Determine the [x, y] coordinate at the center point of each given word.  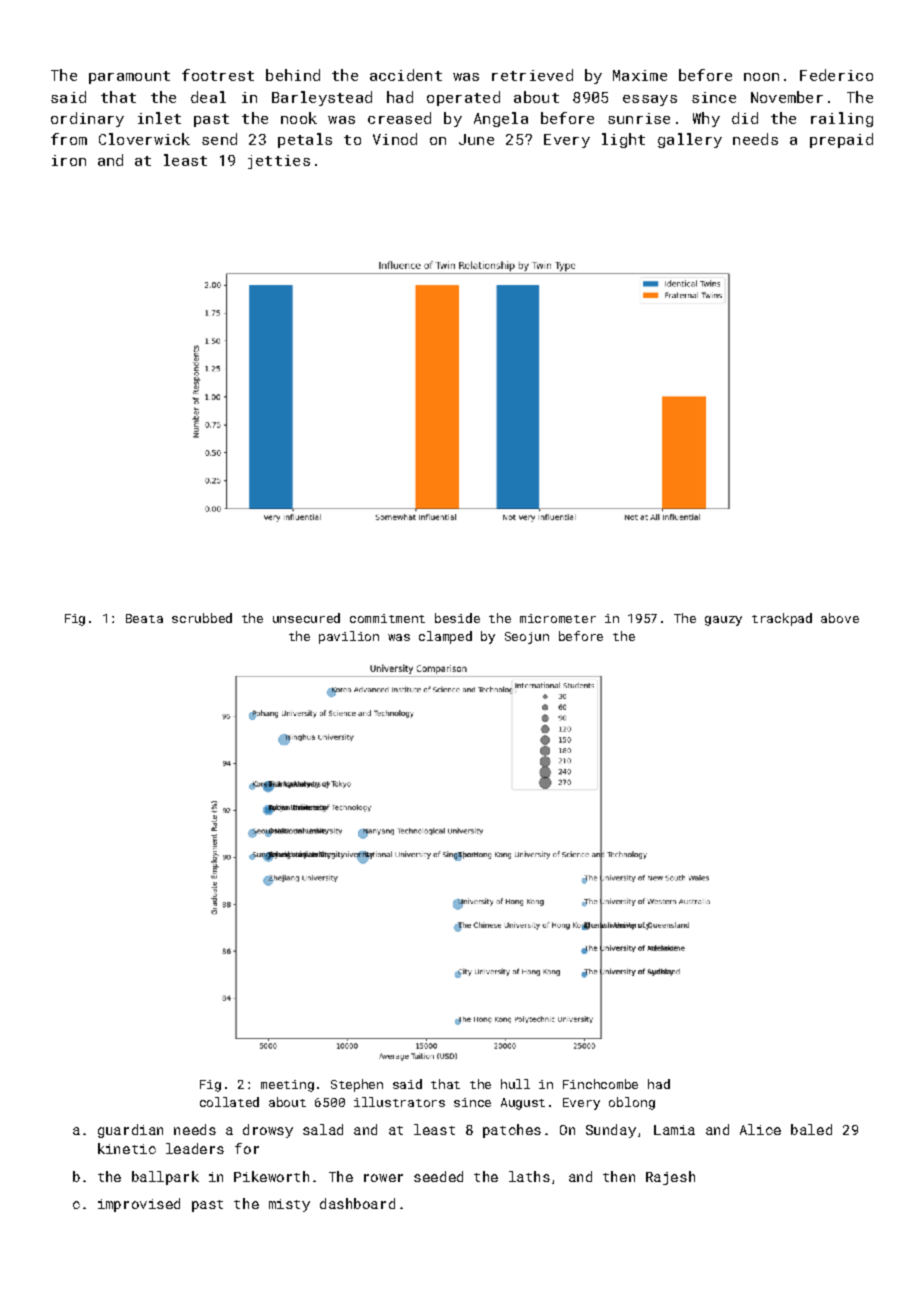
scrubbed [202, 618]
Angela [501, 119]
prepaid [841, 140]
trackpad [782, 619]
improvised [139, 1205]
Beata [144, 618]
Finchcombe [600, 1084]
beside [457, 618]
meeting [287, 1086]
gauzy [723, 621]
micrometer [558, 618]
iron [69, 160]
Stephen [357, 1085]
